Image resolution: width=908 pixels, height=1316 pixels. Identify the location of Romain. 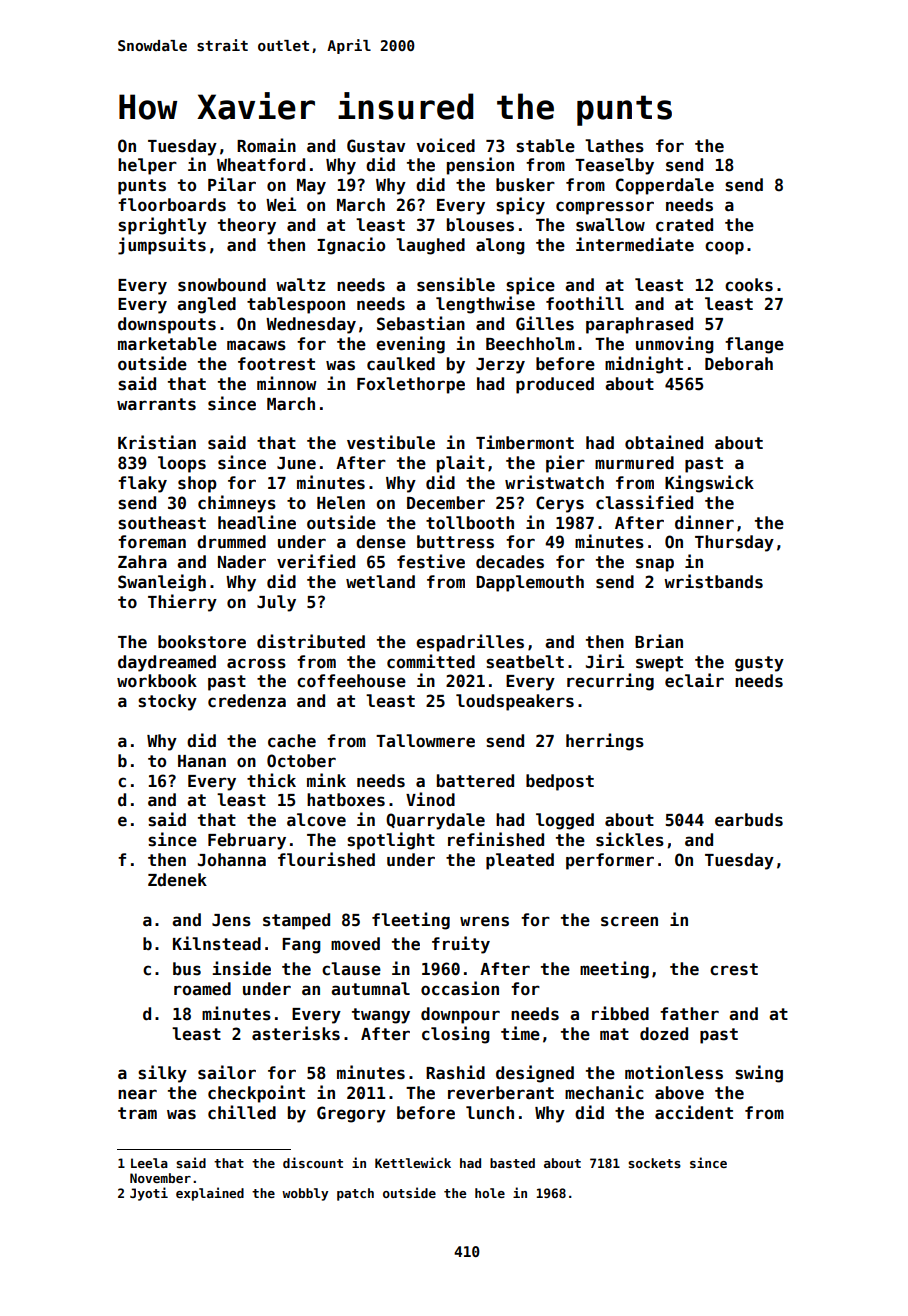
(266, 145).
